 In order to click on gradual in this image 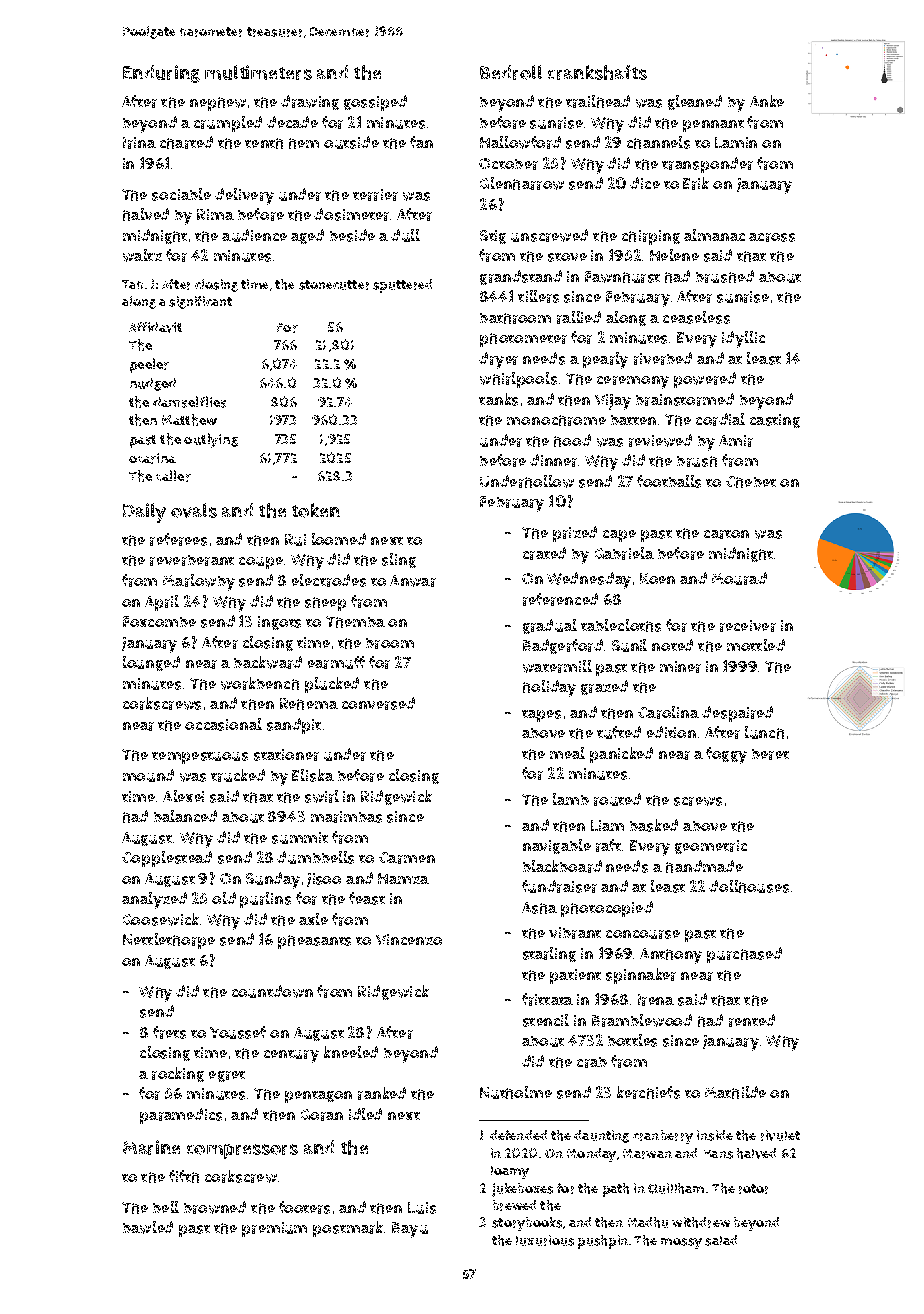, I will do `click(550, 626)`.
